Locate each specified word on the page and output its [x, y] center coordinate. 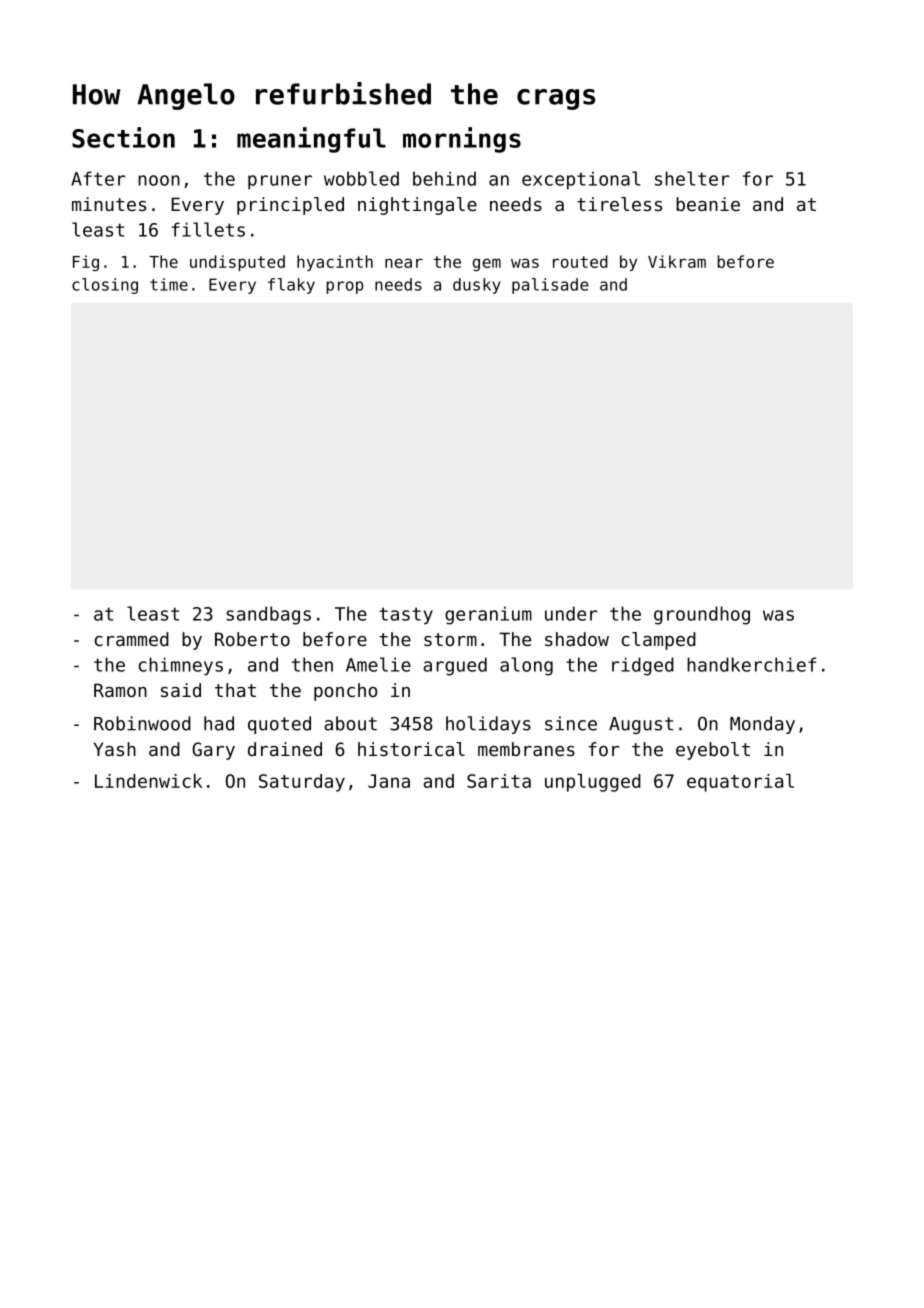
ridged [643, 666]
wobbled [361, 178]
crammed [132, 639]
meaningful [311, 140]
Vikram [677, 261]
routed [580, 261]
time [169, 284]
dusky [477, 286]
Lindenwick [148, 781]
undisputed [237, 263]
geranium [488, 615]
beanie [708, 204]
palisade [550, 286]
